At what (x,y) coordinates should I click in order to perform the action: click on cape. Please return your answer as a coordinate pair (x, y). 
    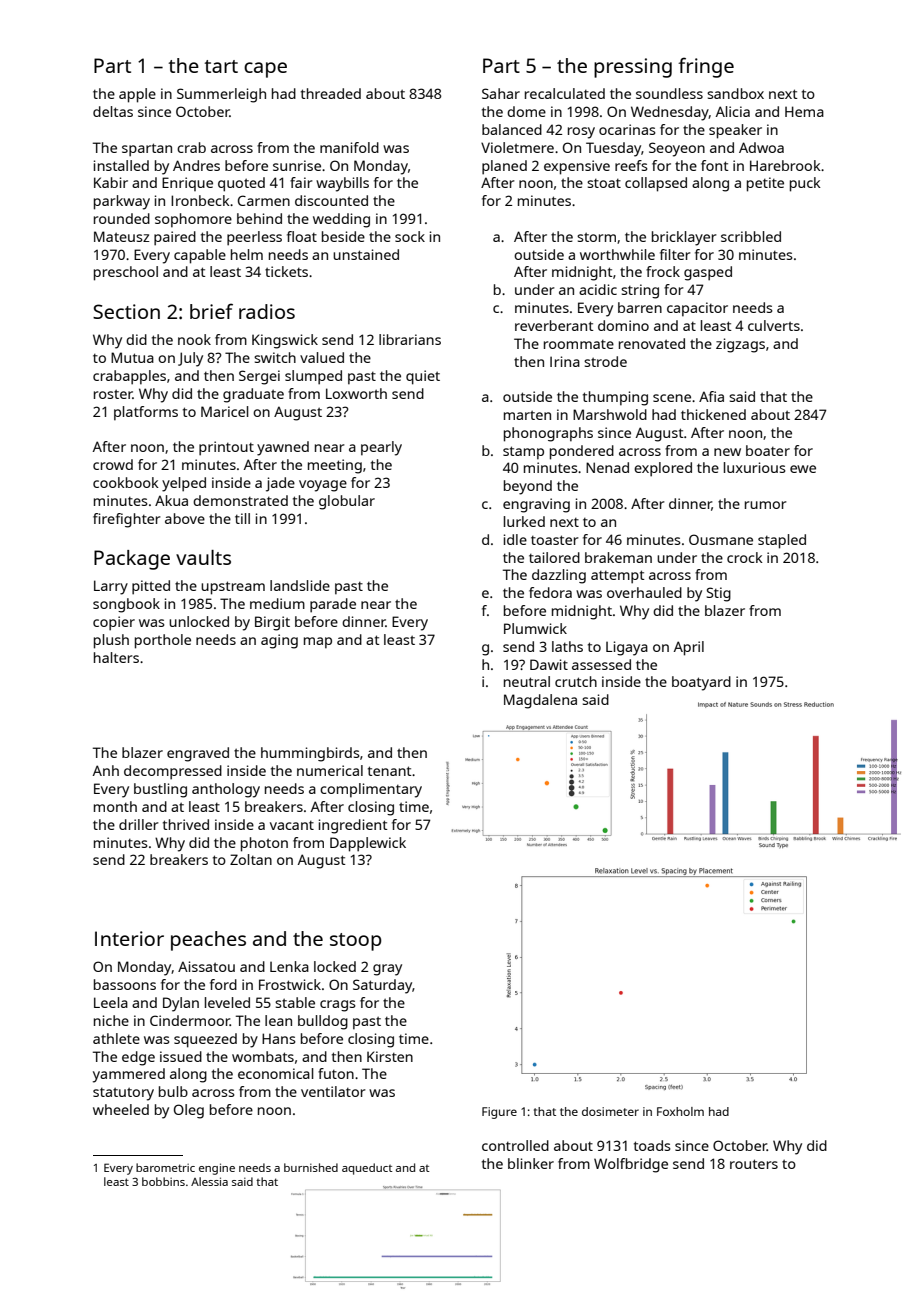
    Looking at the image, I should click on (265, 70).
